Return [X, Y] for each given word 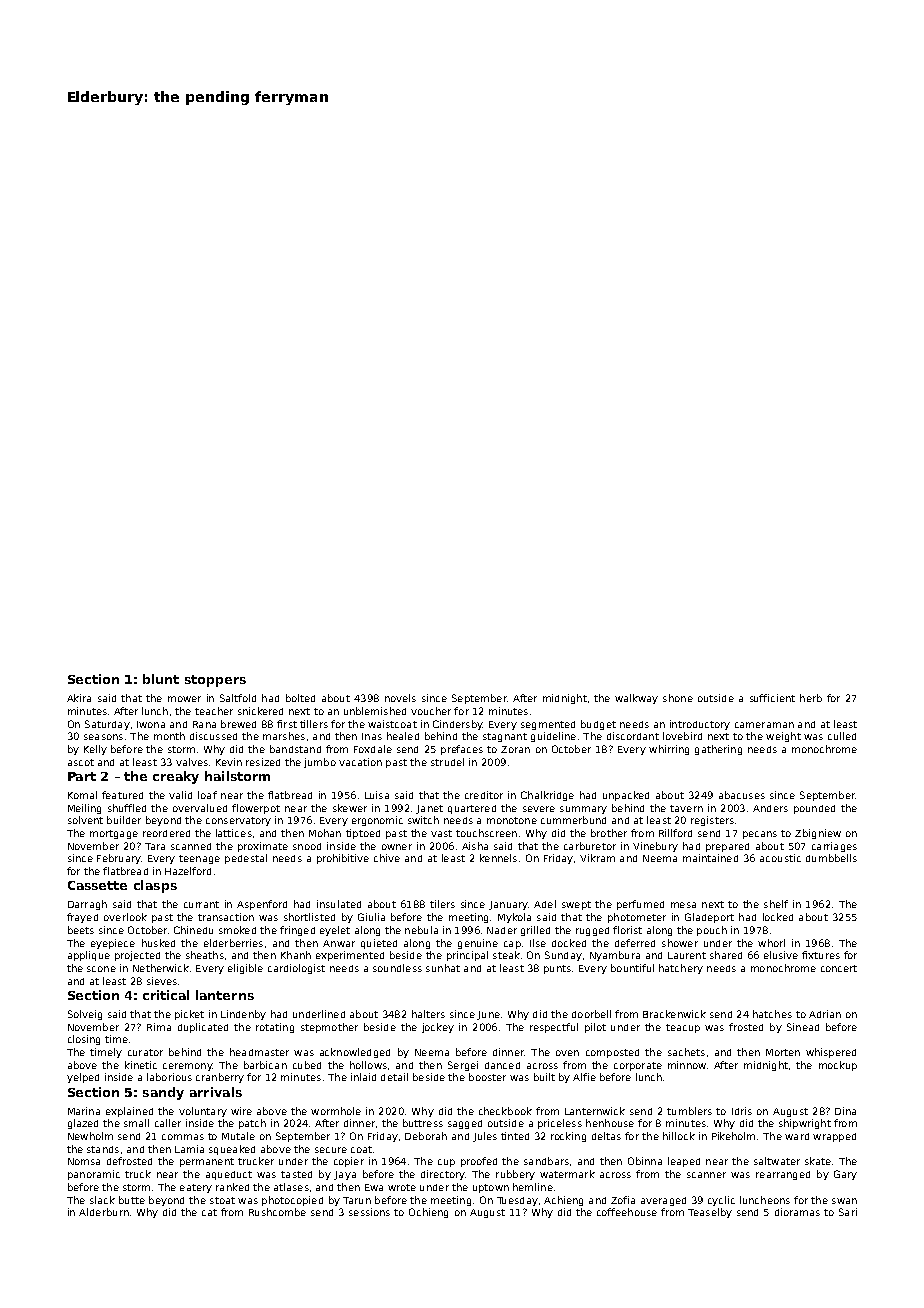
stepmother [329, 1028]
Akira [79, 698]
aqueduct [229, 1175]
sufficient [772, 698]
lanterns [225, 995]
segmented [548, 725]
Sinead [803, 1027]
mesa [683, 905]
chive [387, 858]
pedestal [246, 859]
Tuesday [517, 1201]
